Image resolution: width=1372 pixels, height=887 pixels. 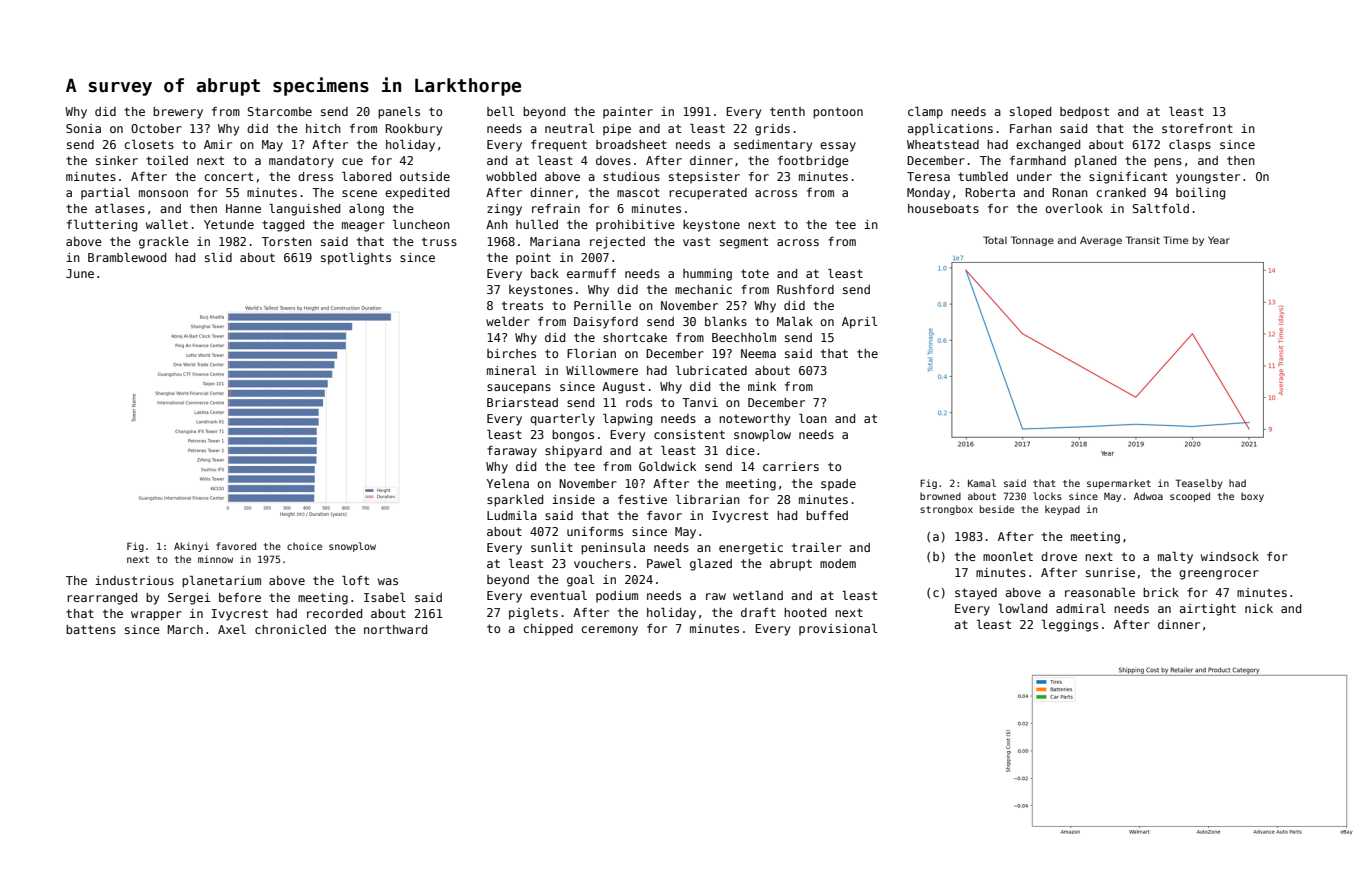 I want to click on frequent, so click(x=559, y=146).
